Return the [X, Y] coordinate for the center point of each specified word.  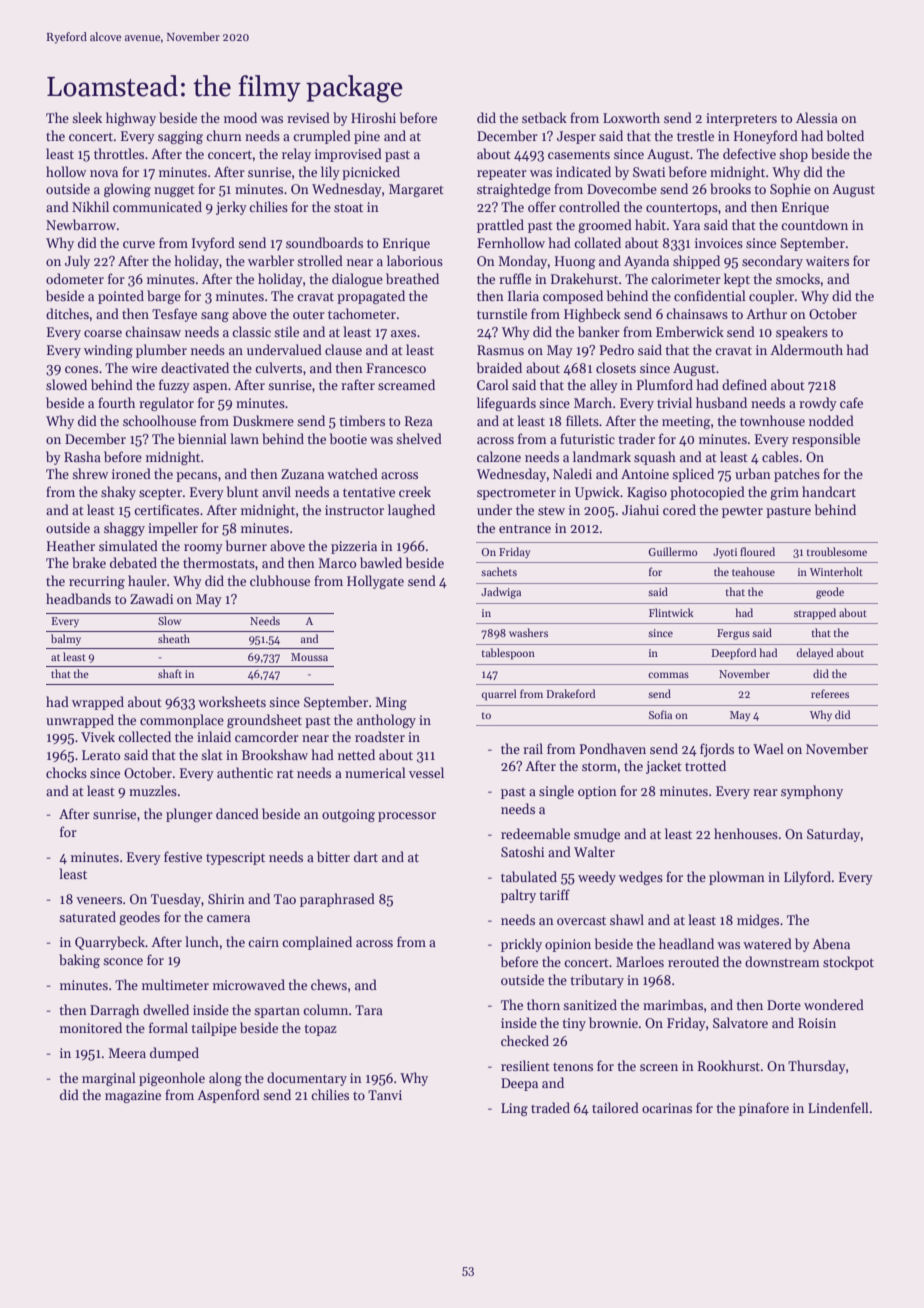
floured [757, 551]
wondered [834, 1004]
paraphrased [337, 900]
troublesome [837, 551]
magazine [133, 1096]
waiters [827, 261]
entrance [525, 528]
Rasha [82, 456]
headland [686, 943]
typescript [235, 858]
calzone [499, 456]
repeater [502, 174]
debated [133, 562]
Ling [514, 1109]
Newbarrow [81, 224]
